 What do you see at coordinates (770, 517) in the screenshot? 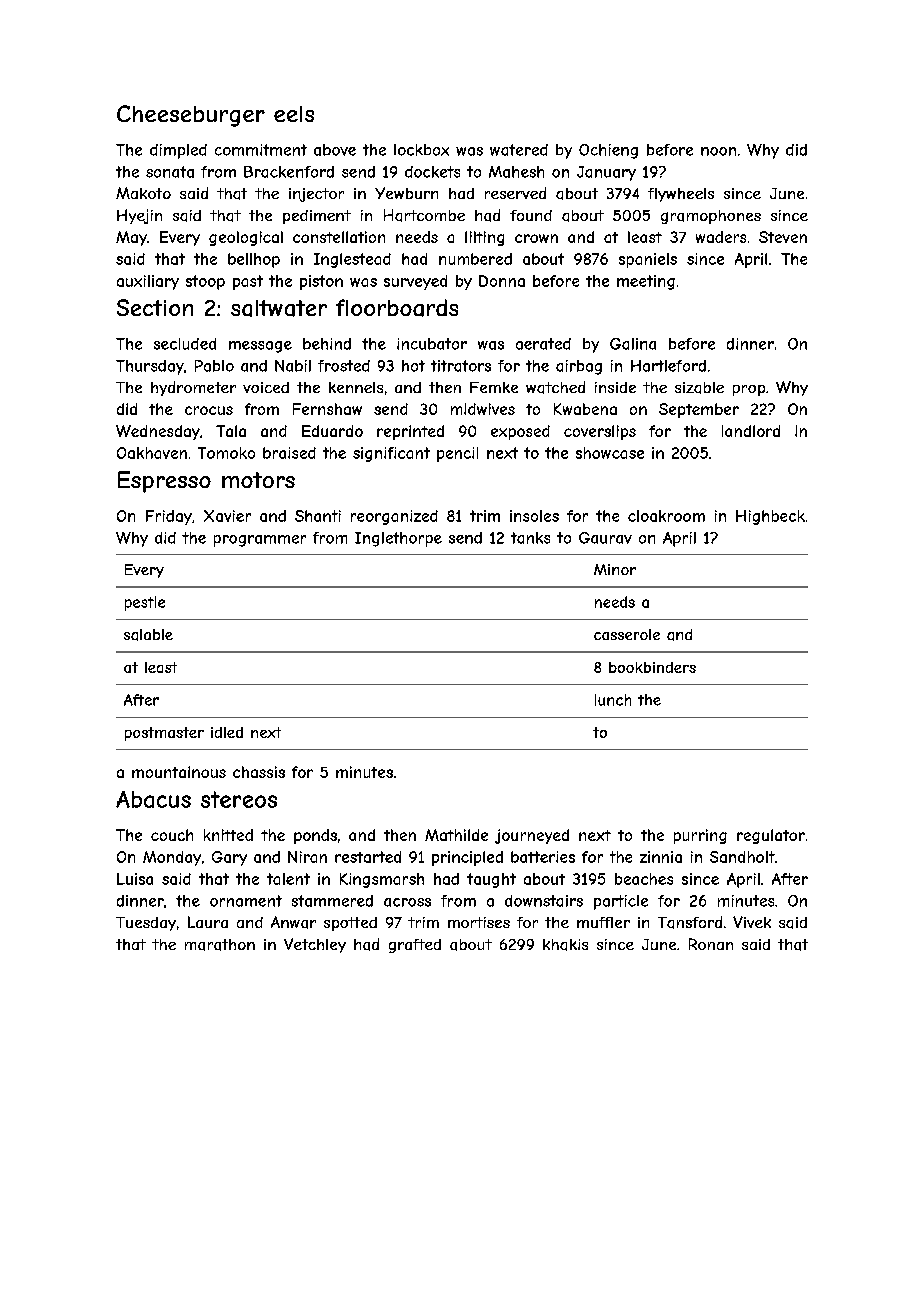
I see `Highbeck` at bounding box center [770, 517].
